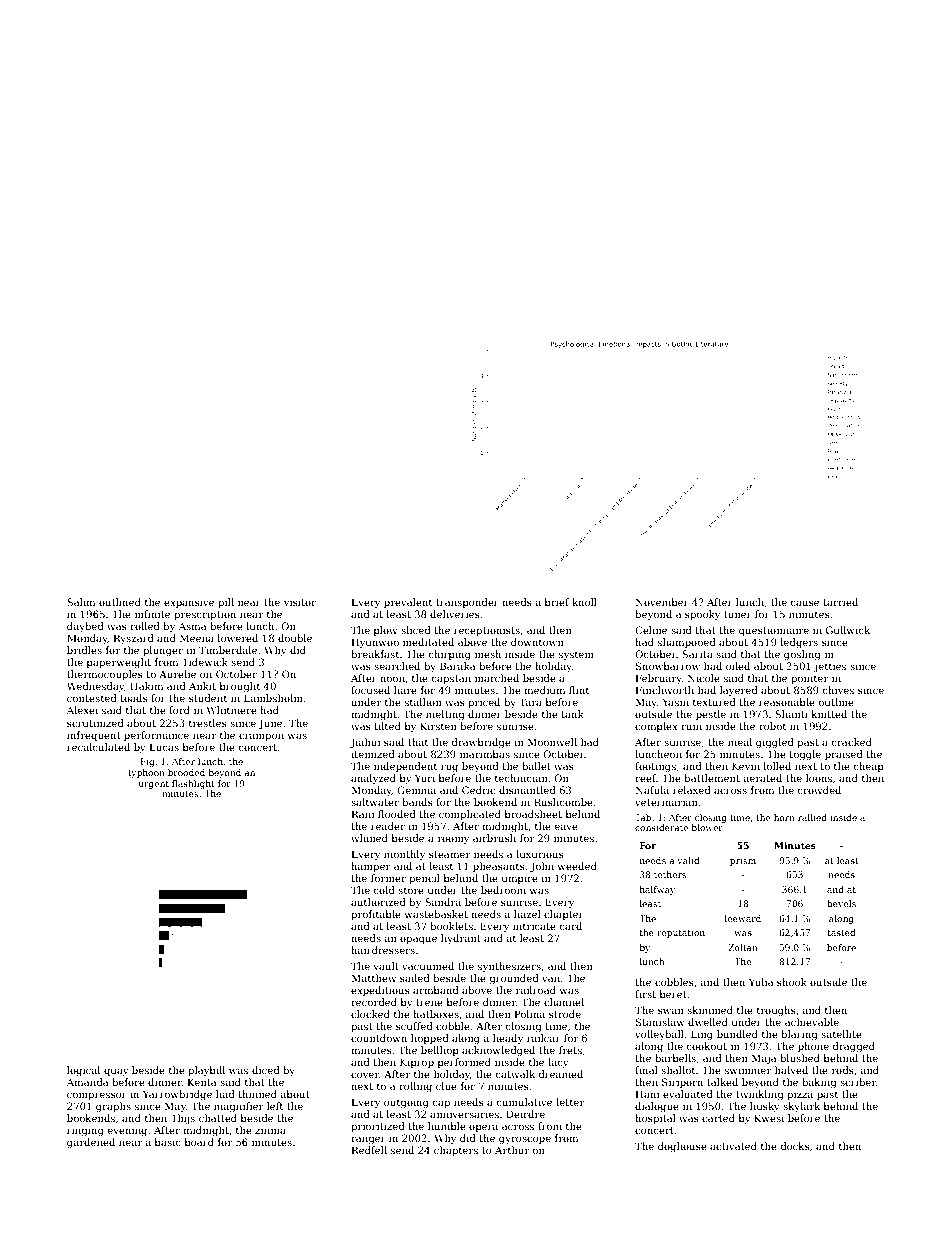 The height and width of the screenshot is (1233, 952). Describe the element at coordinates (81, 602) in the screenshot. I see `Salim` at that location.
